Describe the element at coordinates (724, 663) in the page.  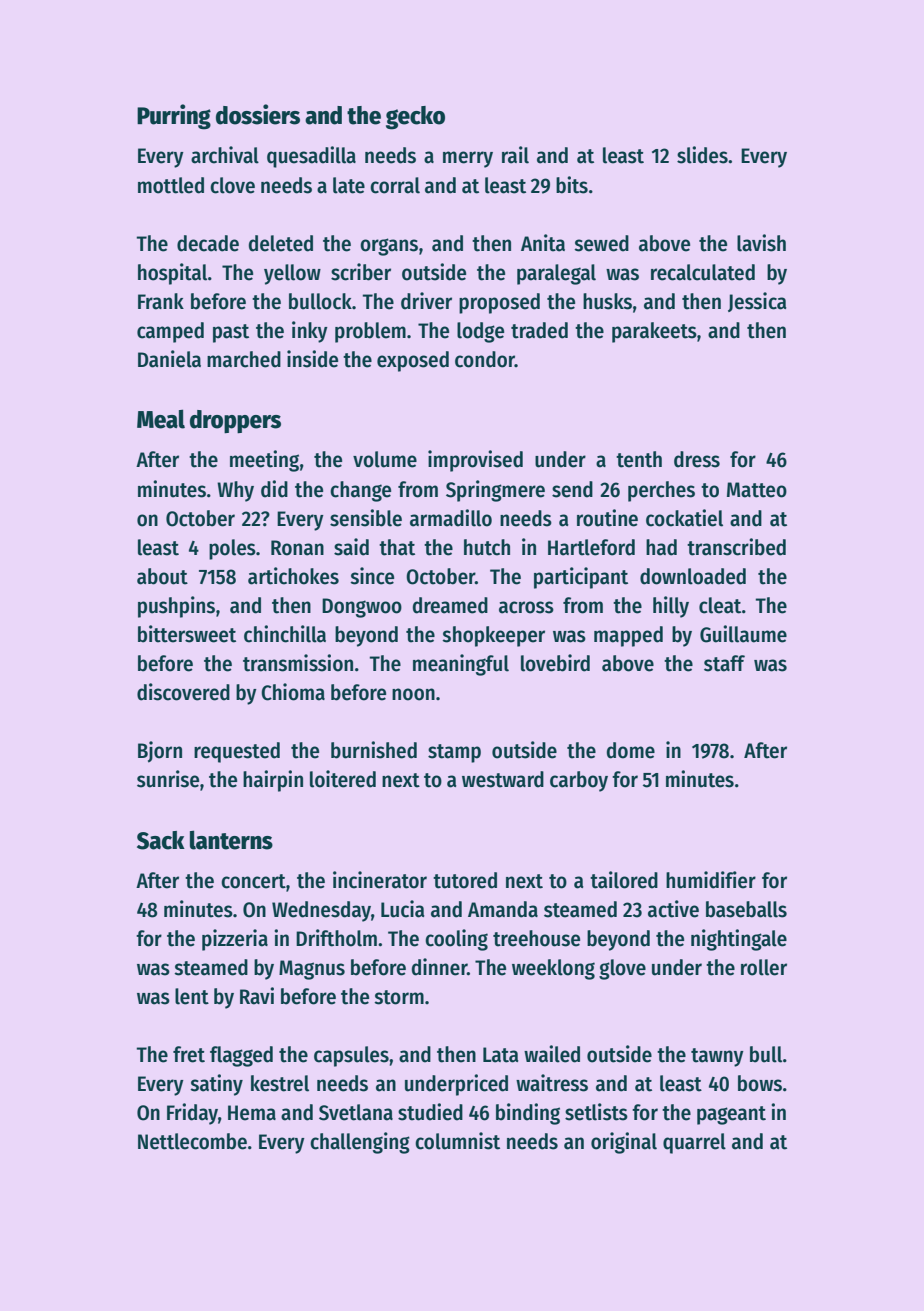
I see `staff` at that location.
